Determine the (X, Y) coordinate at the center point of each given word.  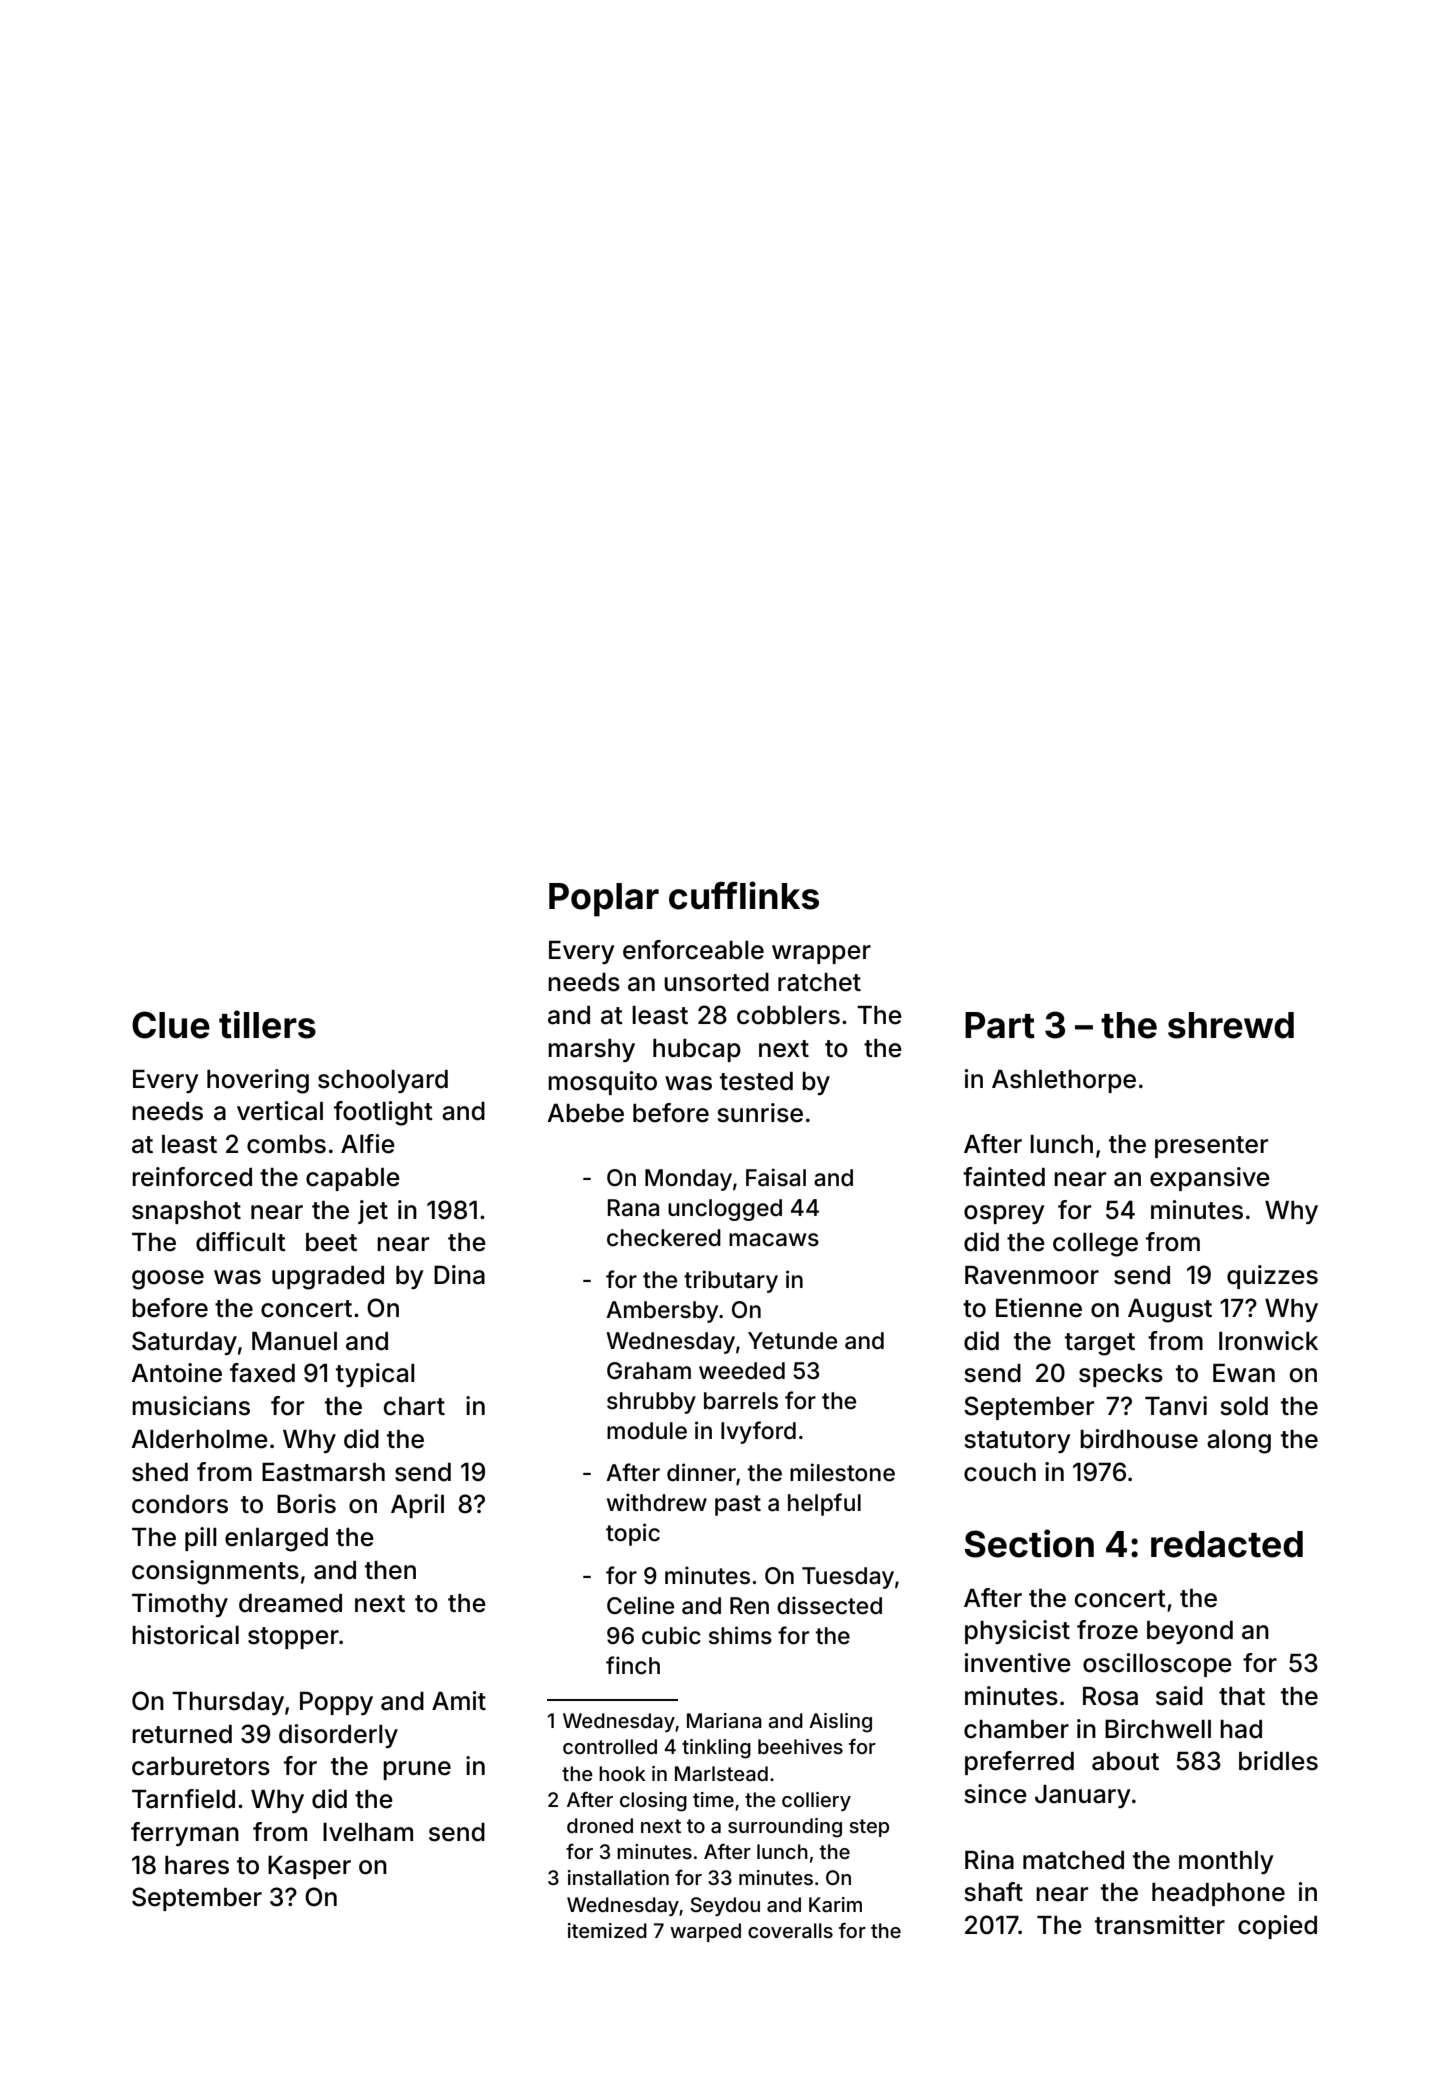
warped (705, 1932)
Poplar (604, 900)
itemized (607, 1930)
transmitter (1160, 1925)
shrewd (1231, 1025)
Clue (171, 1025)
